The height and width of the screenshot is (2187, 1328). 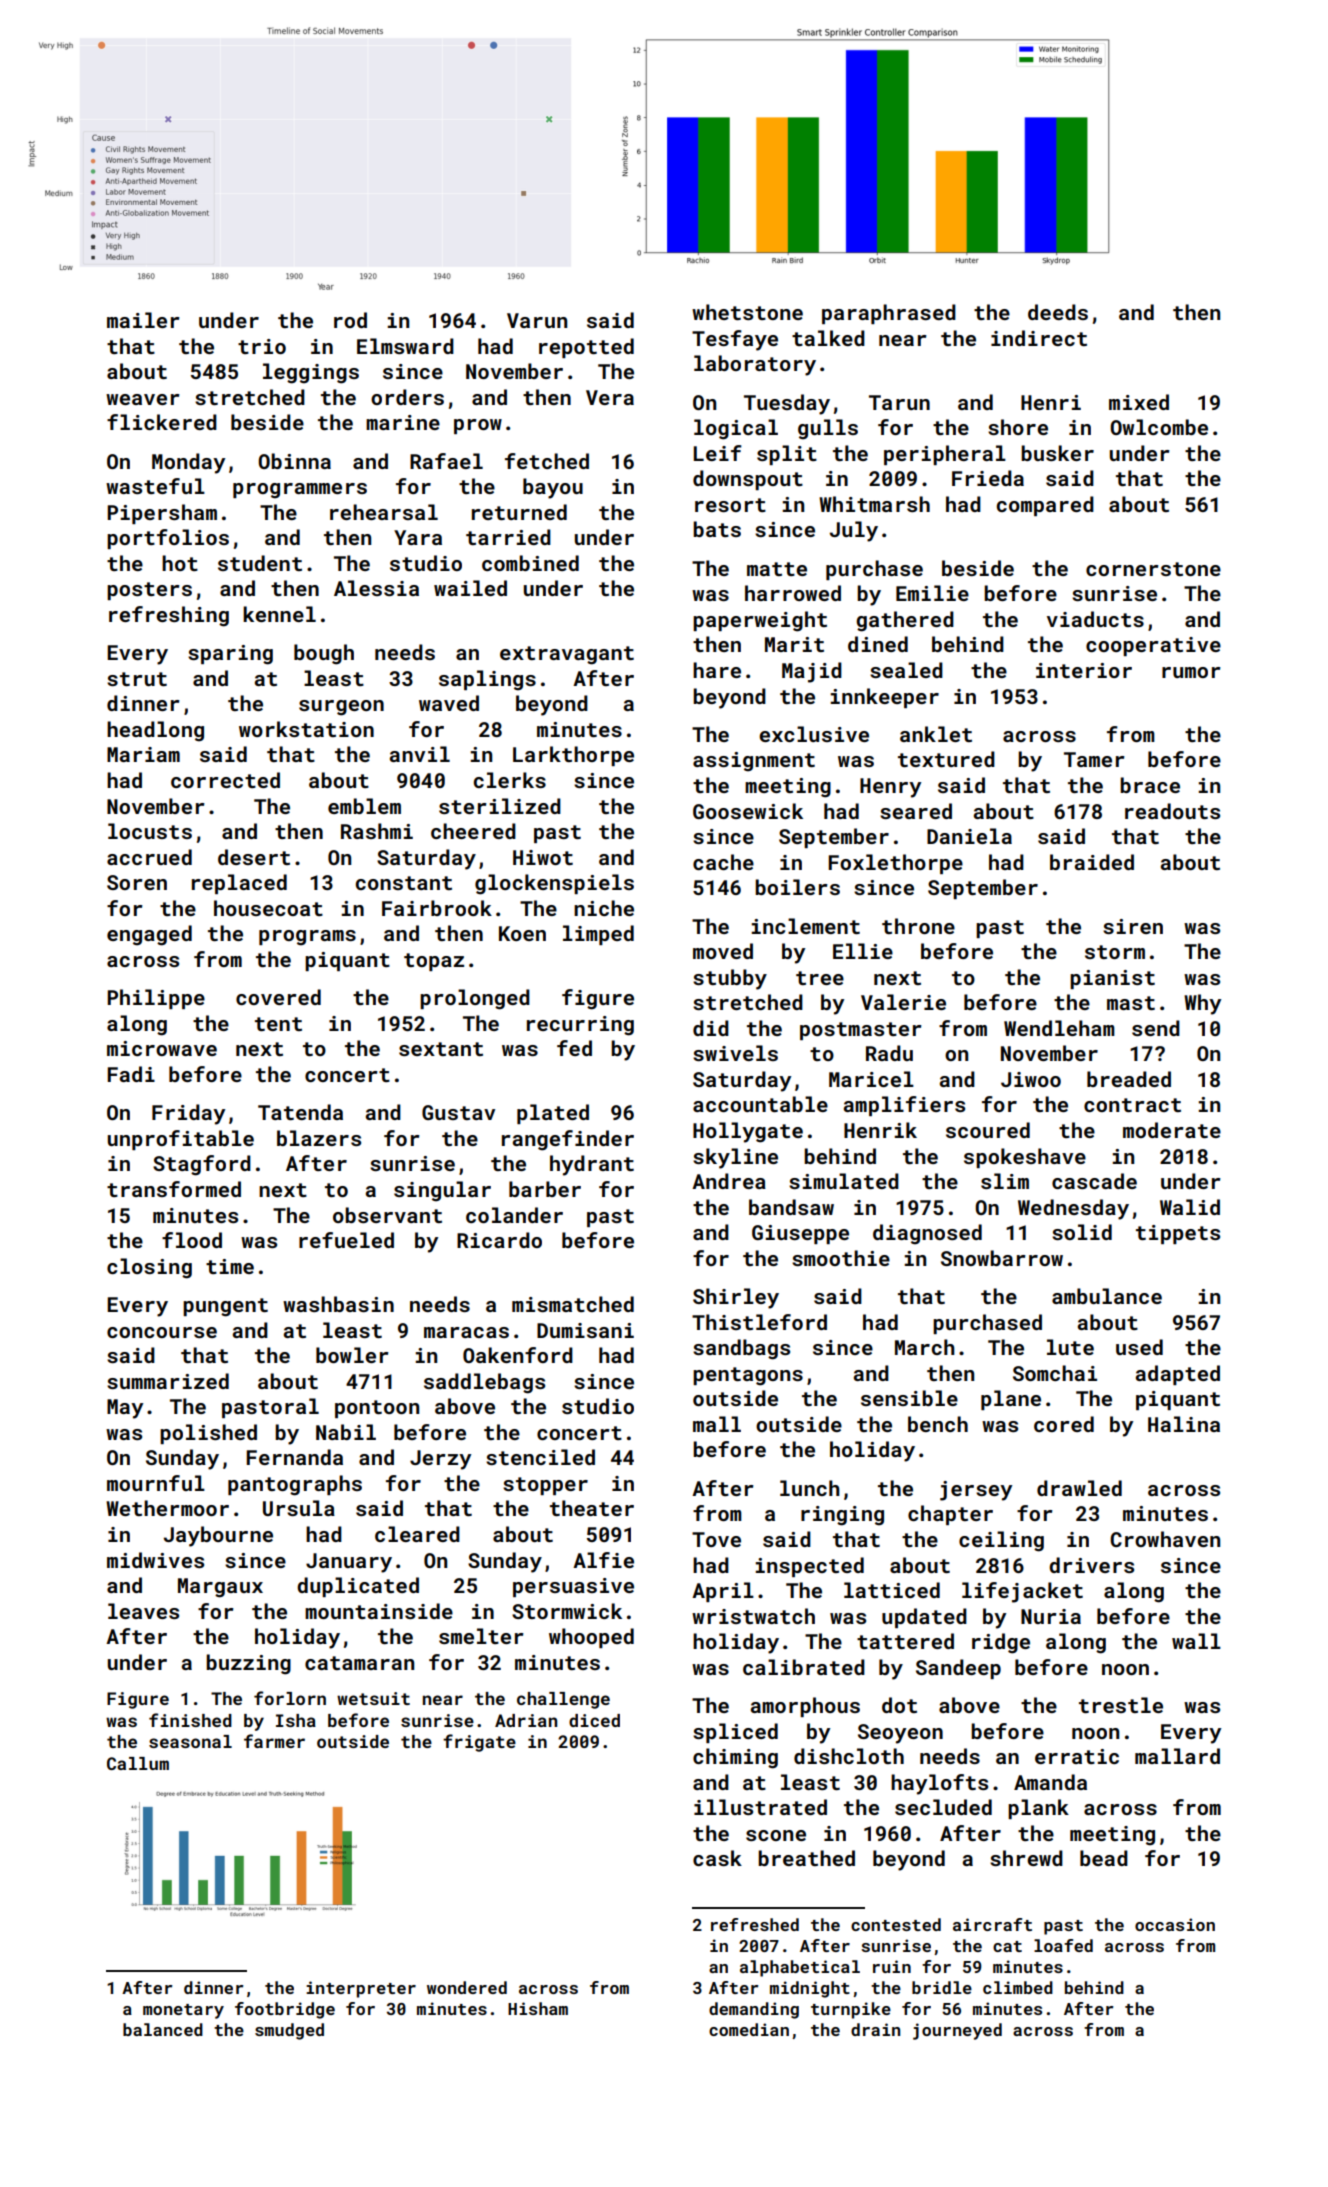 I want to click on refueled, so click(x=346, y=1240).
